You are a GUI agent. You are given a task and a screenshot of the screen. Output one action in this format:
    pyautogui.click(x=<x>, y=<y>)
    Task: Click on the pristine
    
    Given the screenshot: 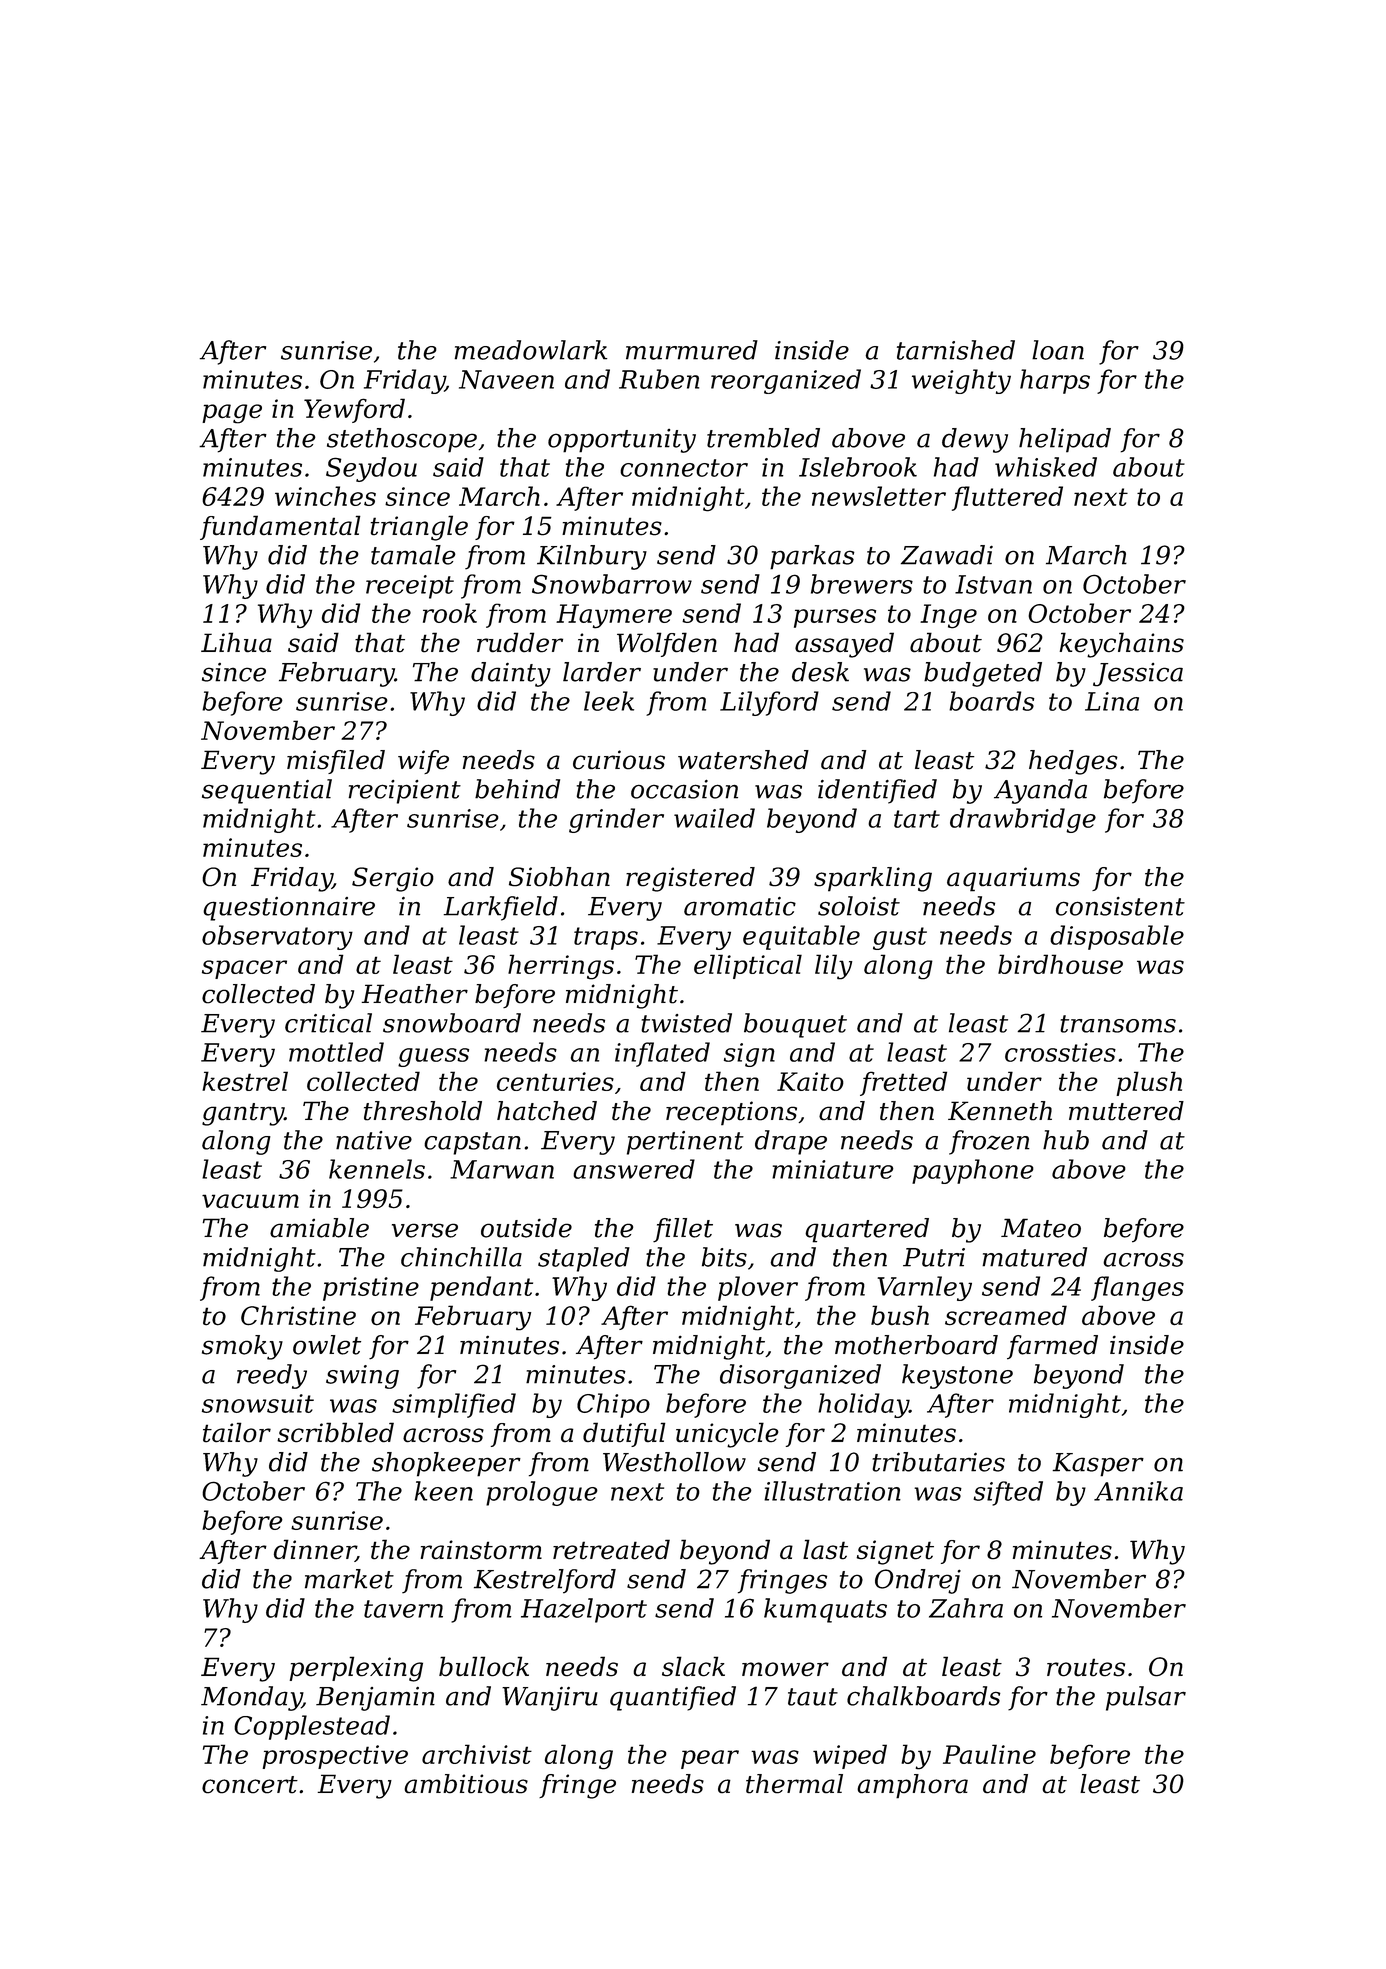 What is the action you would take?
    pyautogui.click(x=371, y=1289)
